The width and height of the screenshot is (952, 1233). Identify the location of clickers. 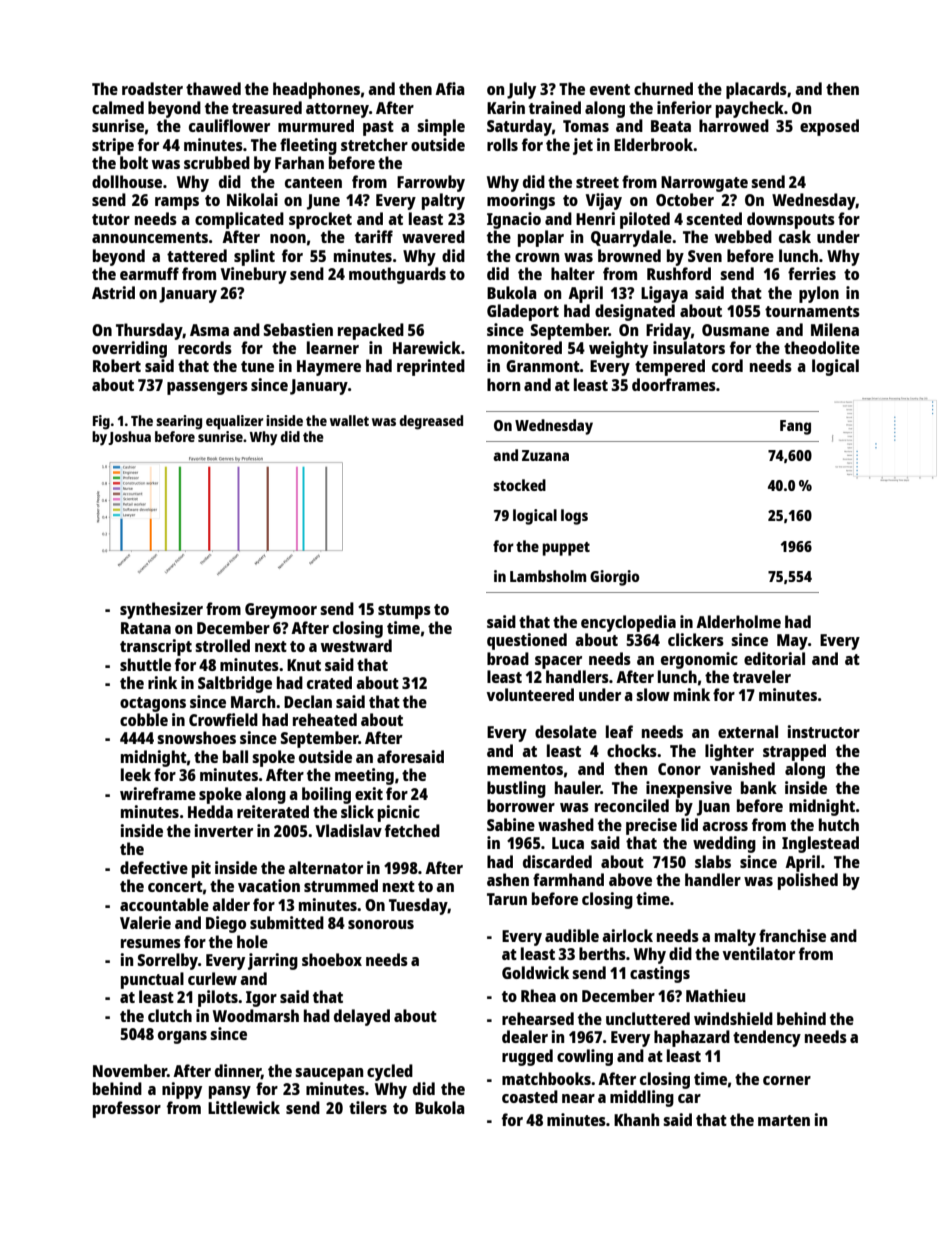
(696, 639).
